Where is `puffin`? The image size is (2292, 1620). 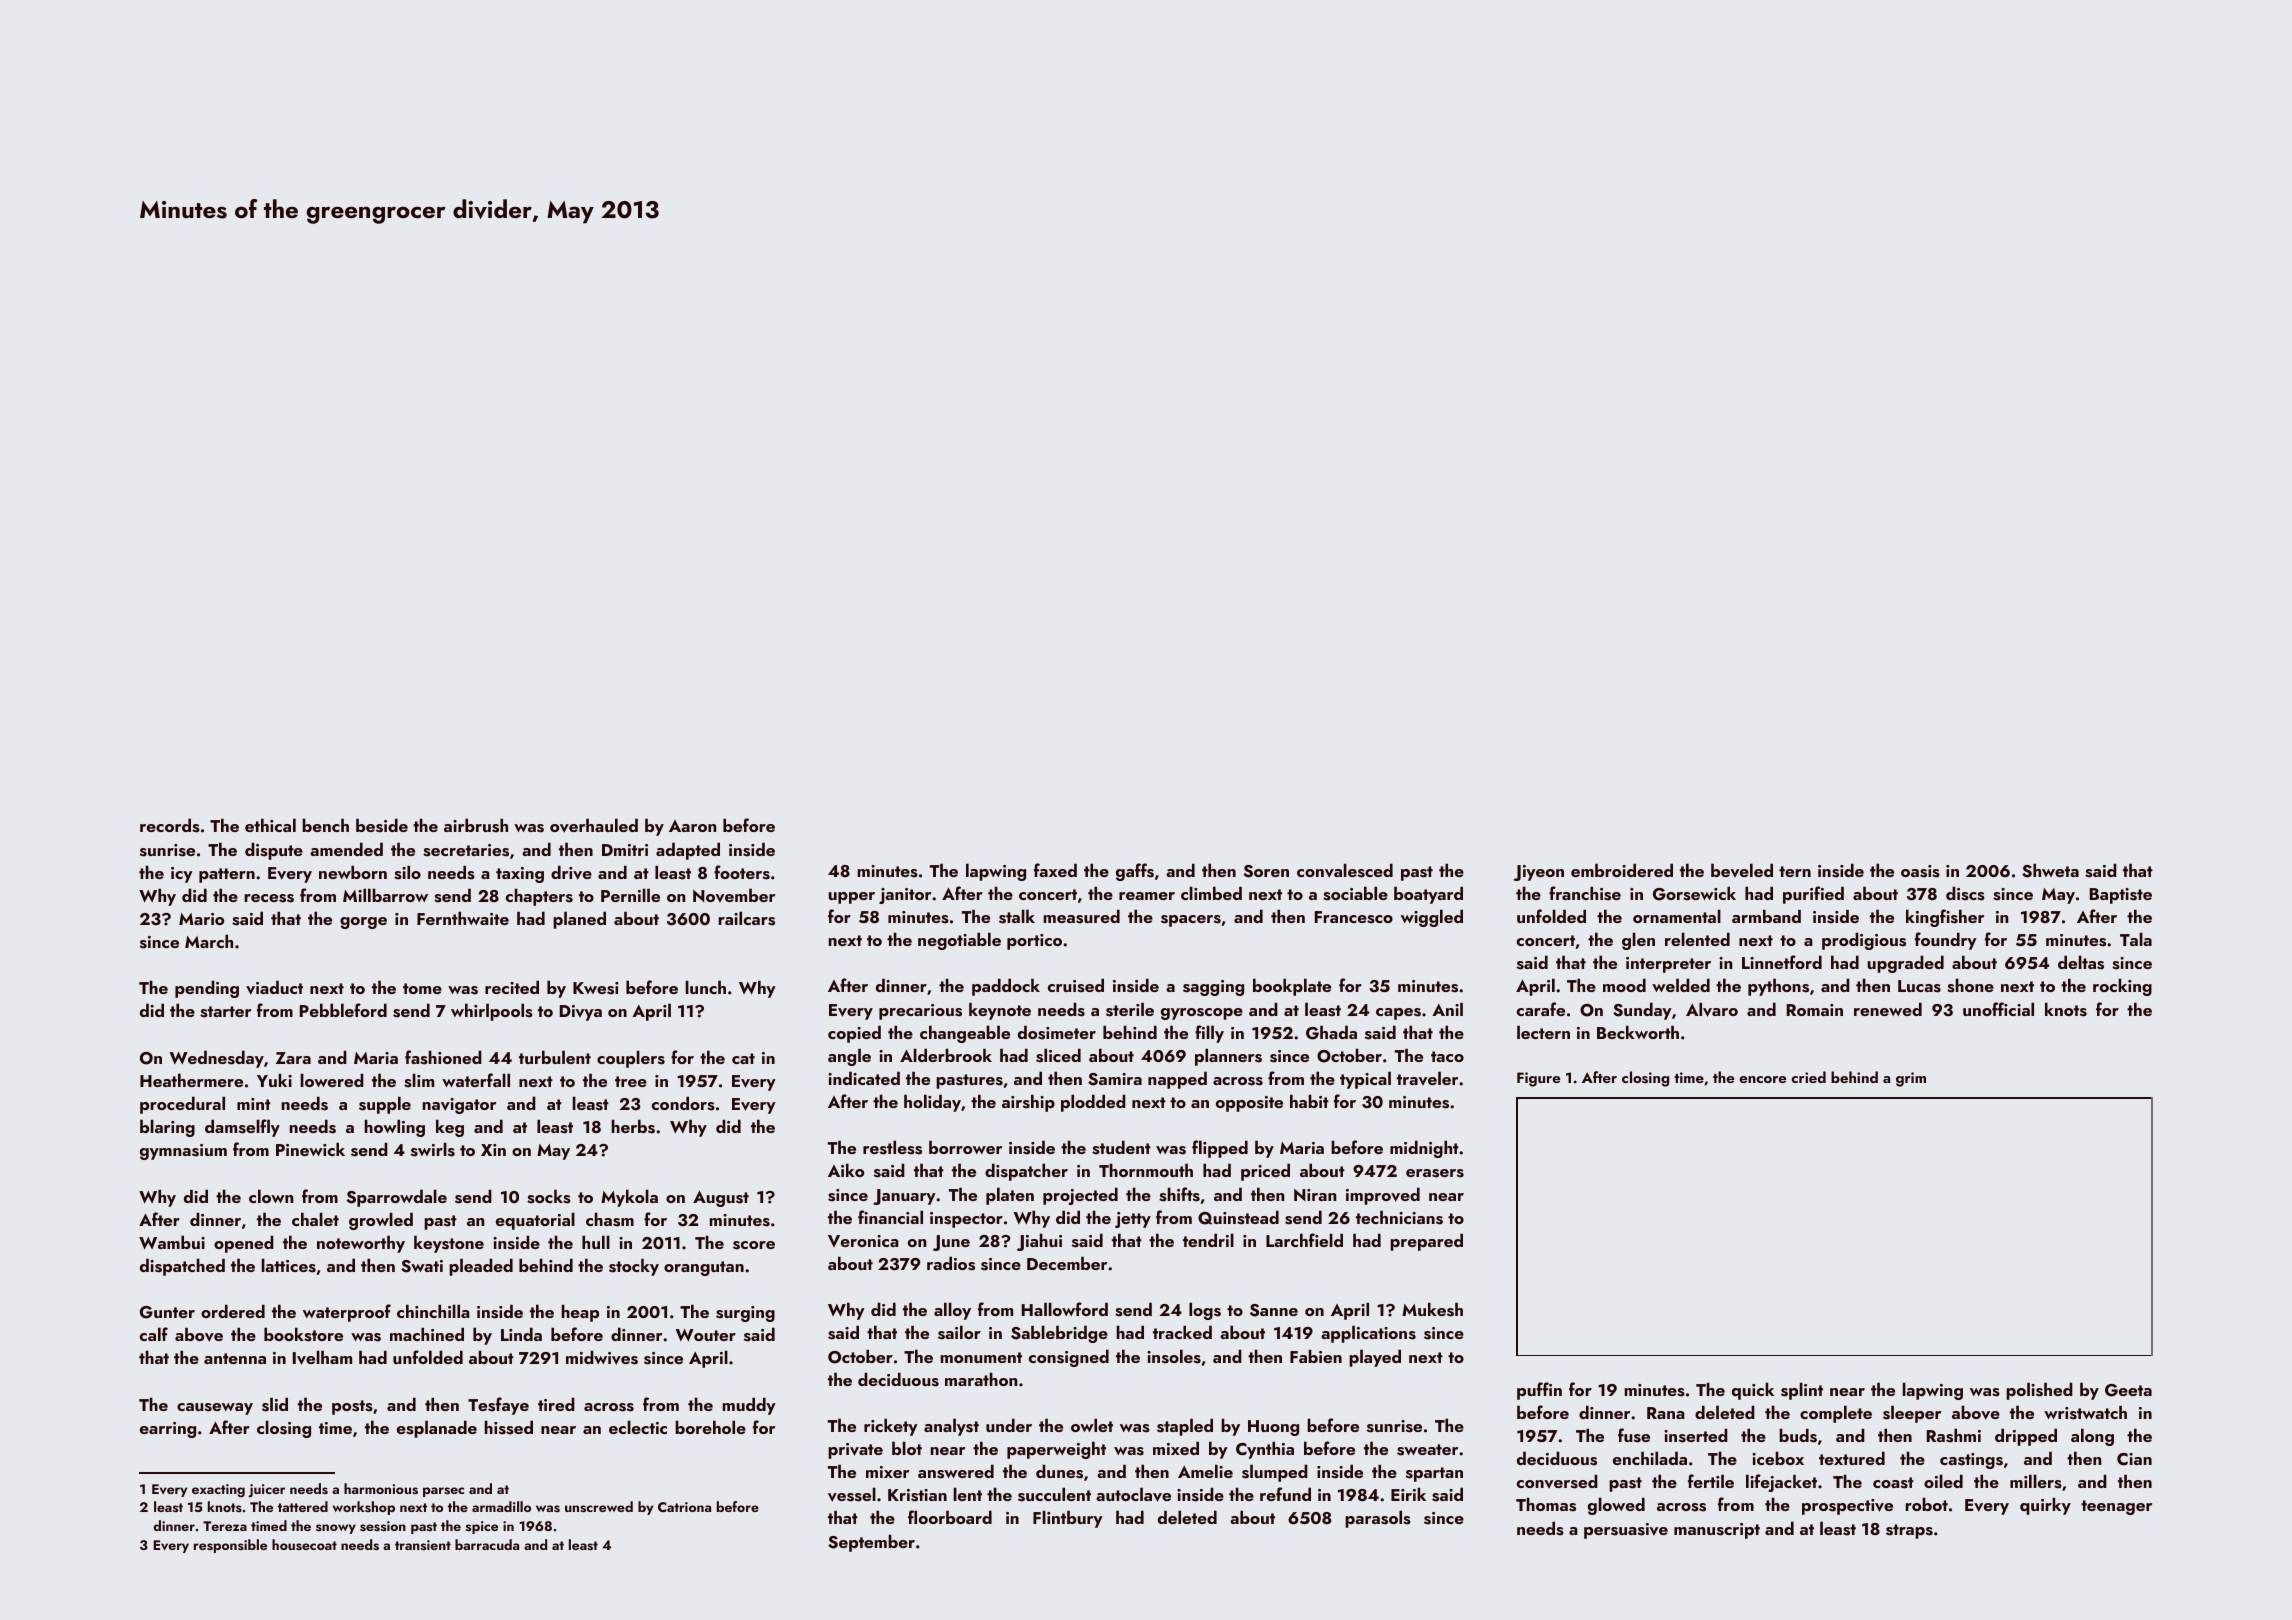 puffin is located at coordinates (1539, 1391).
